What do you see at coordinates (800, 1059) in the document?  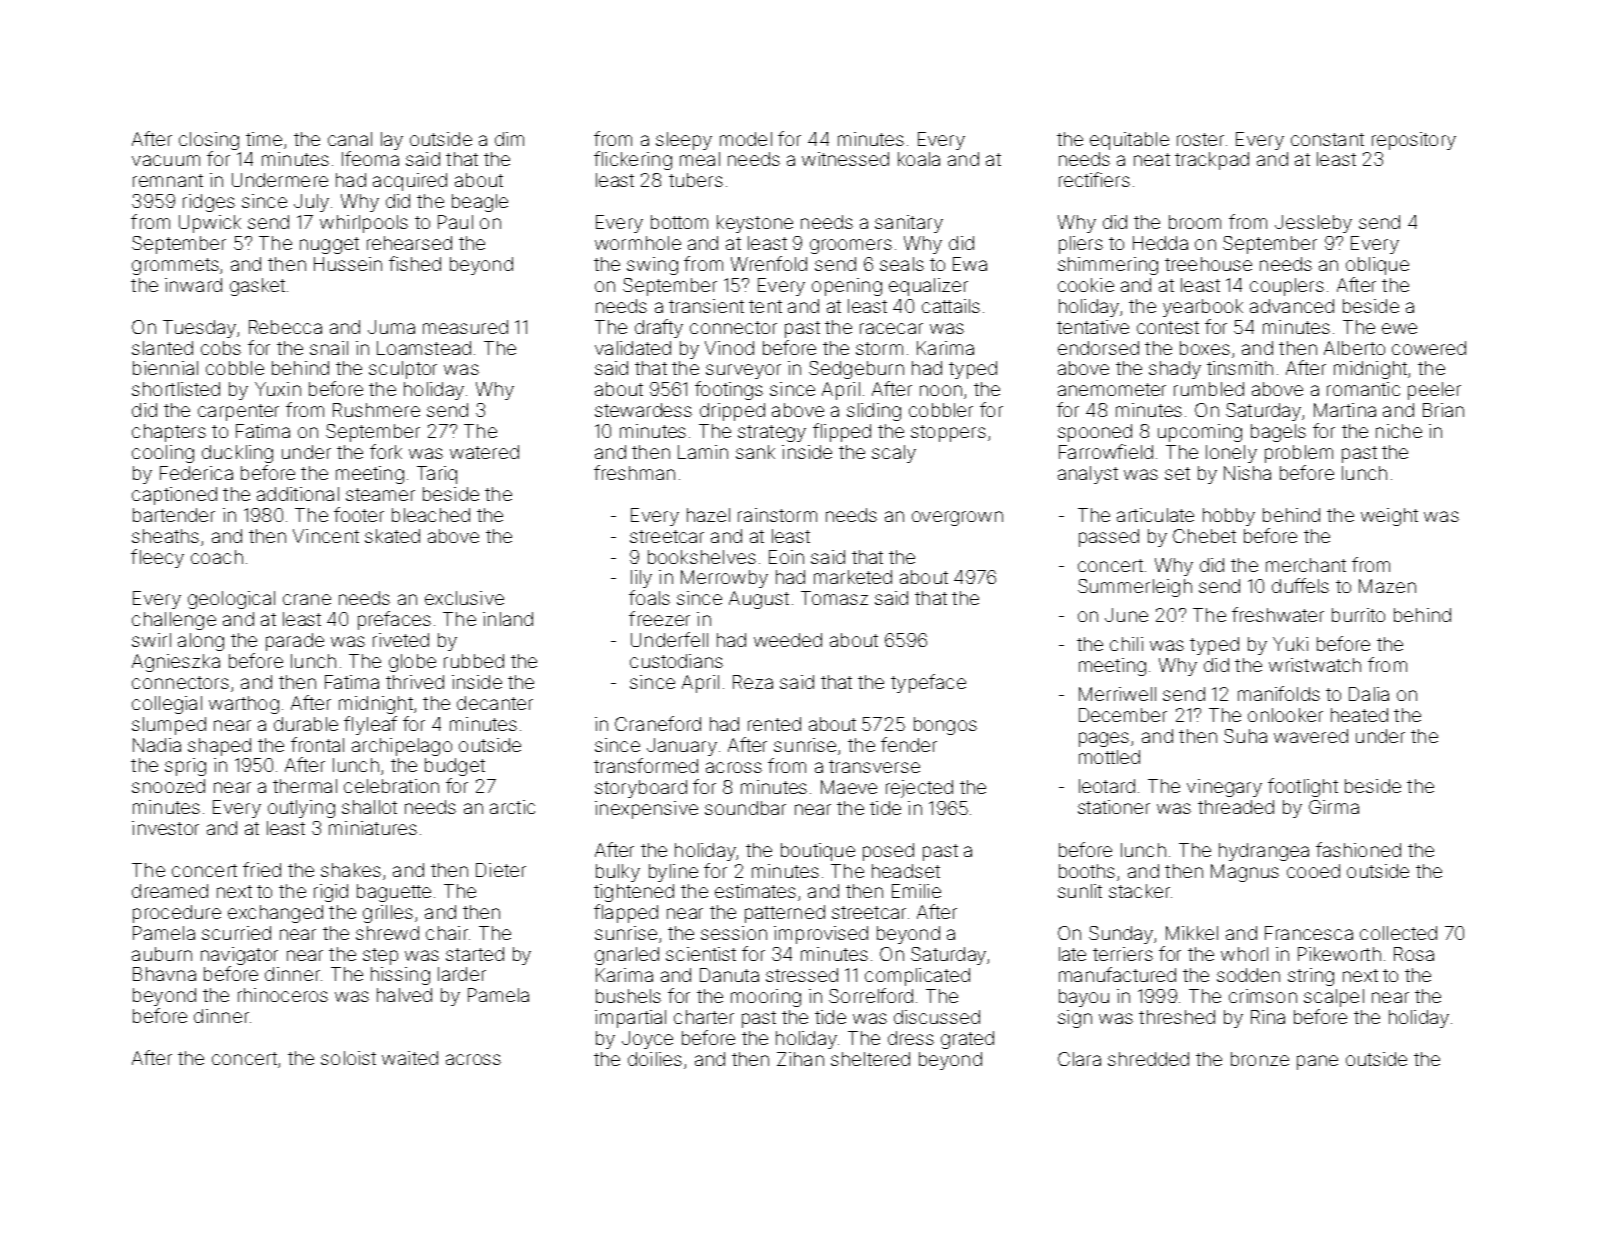 I see `Zihan` at bounding box center [800, 1059].
